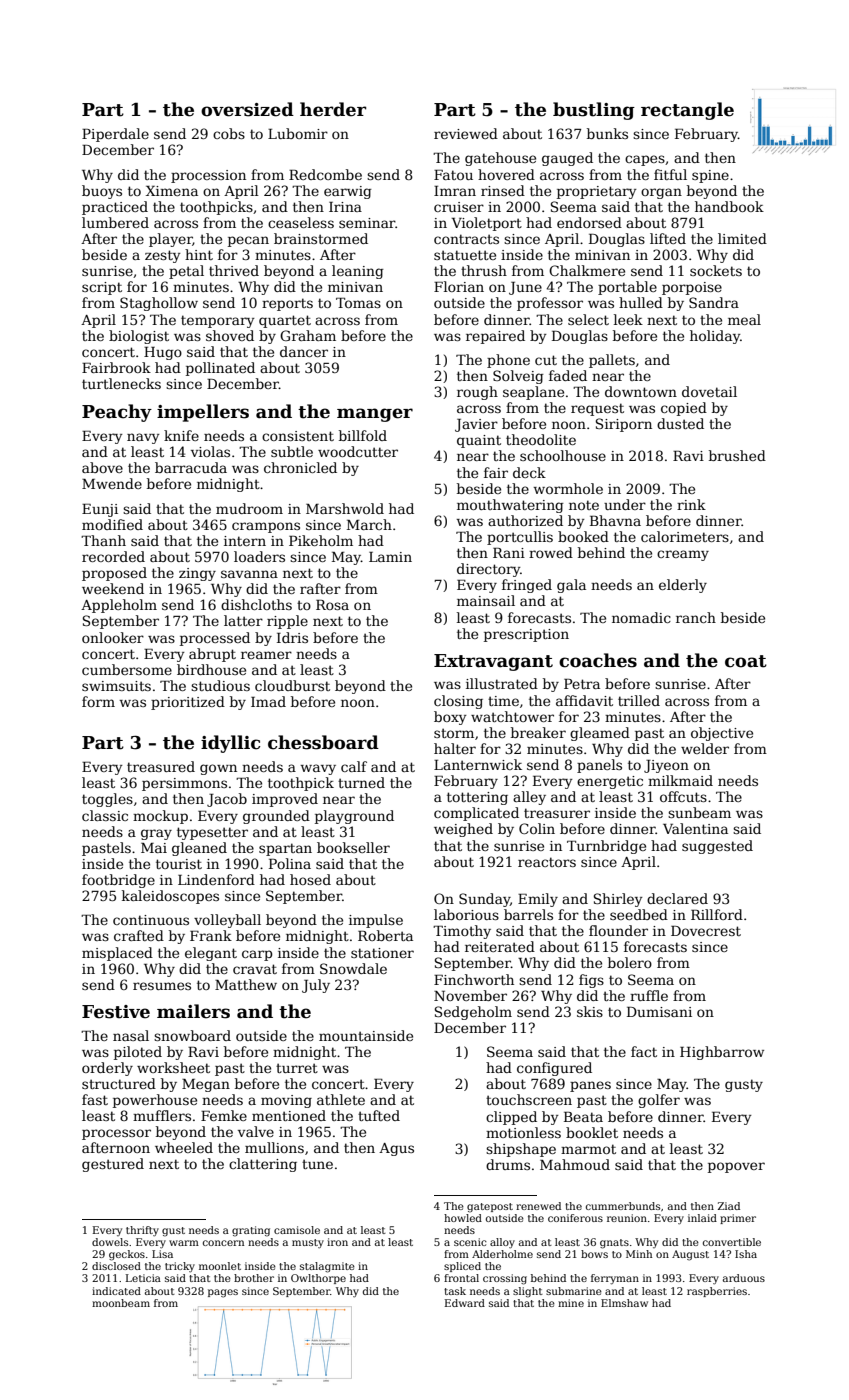 Image resolution: width=849 pixels, height=1400 pixels. Describe the element at coordinates (161, 766) in the page. I see `treasured` at that location.
